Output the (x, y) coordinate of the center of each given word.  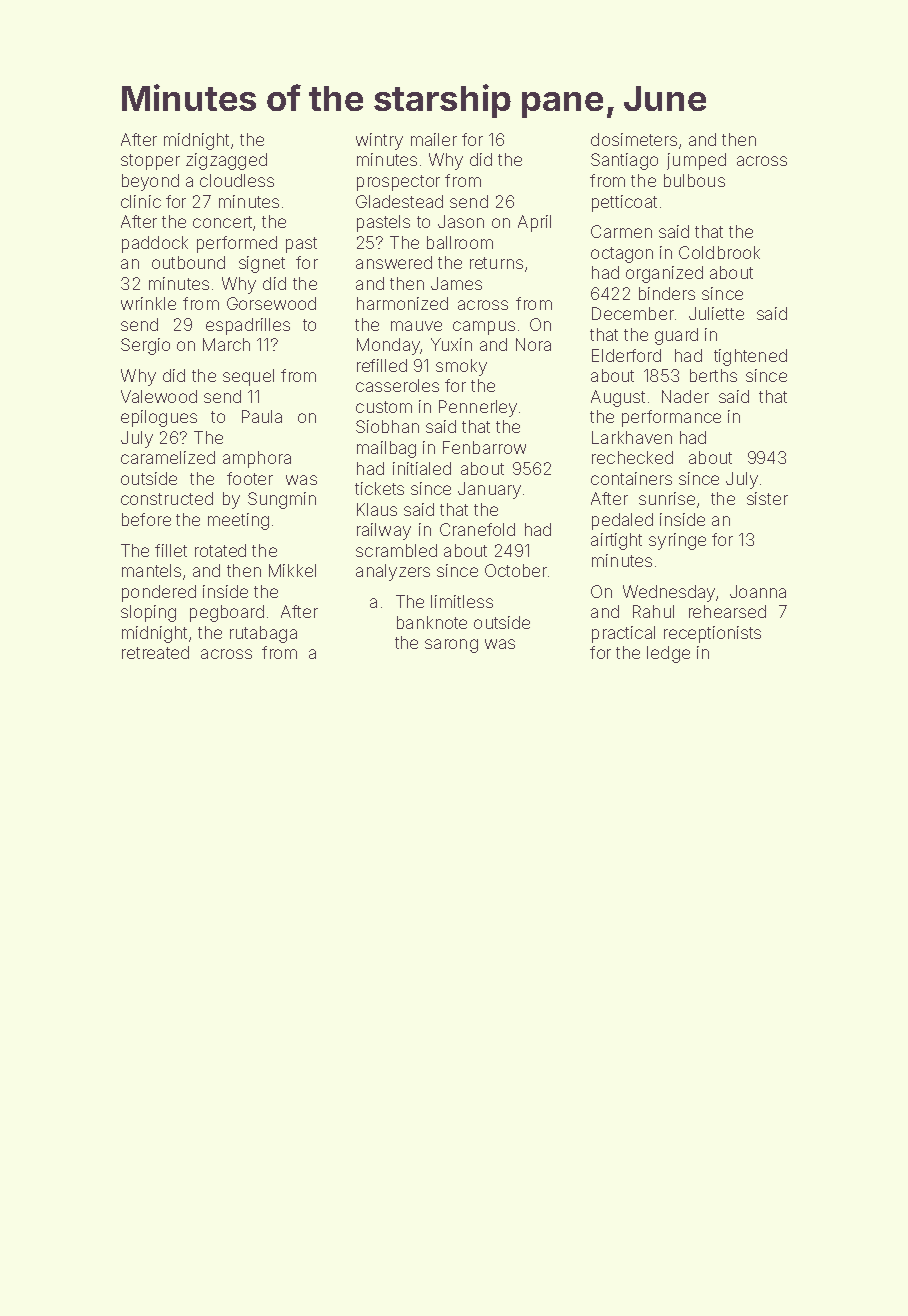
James (456, 283)
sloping (148, 613)
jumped (696, 161)
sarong (451, 646)
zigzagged (226, 161)
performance (671, 418)
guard (676, 336)
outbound (188, 262)
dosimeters (634, 139)
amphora (257, 459)
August (618, 398)
